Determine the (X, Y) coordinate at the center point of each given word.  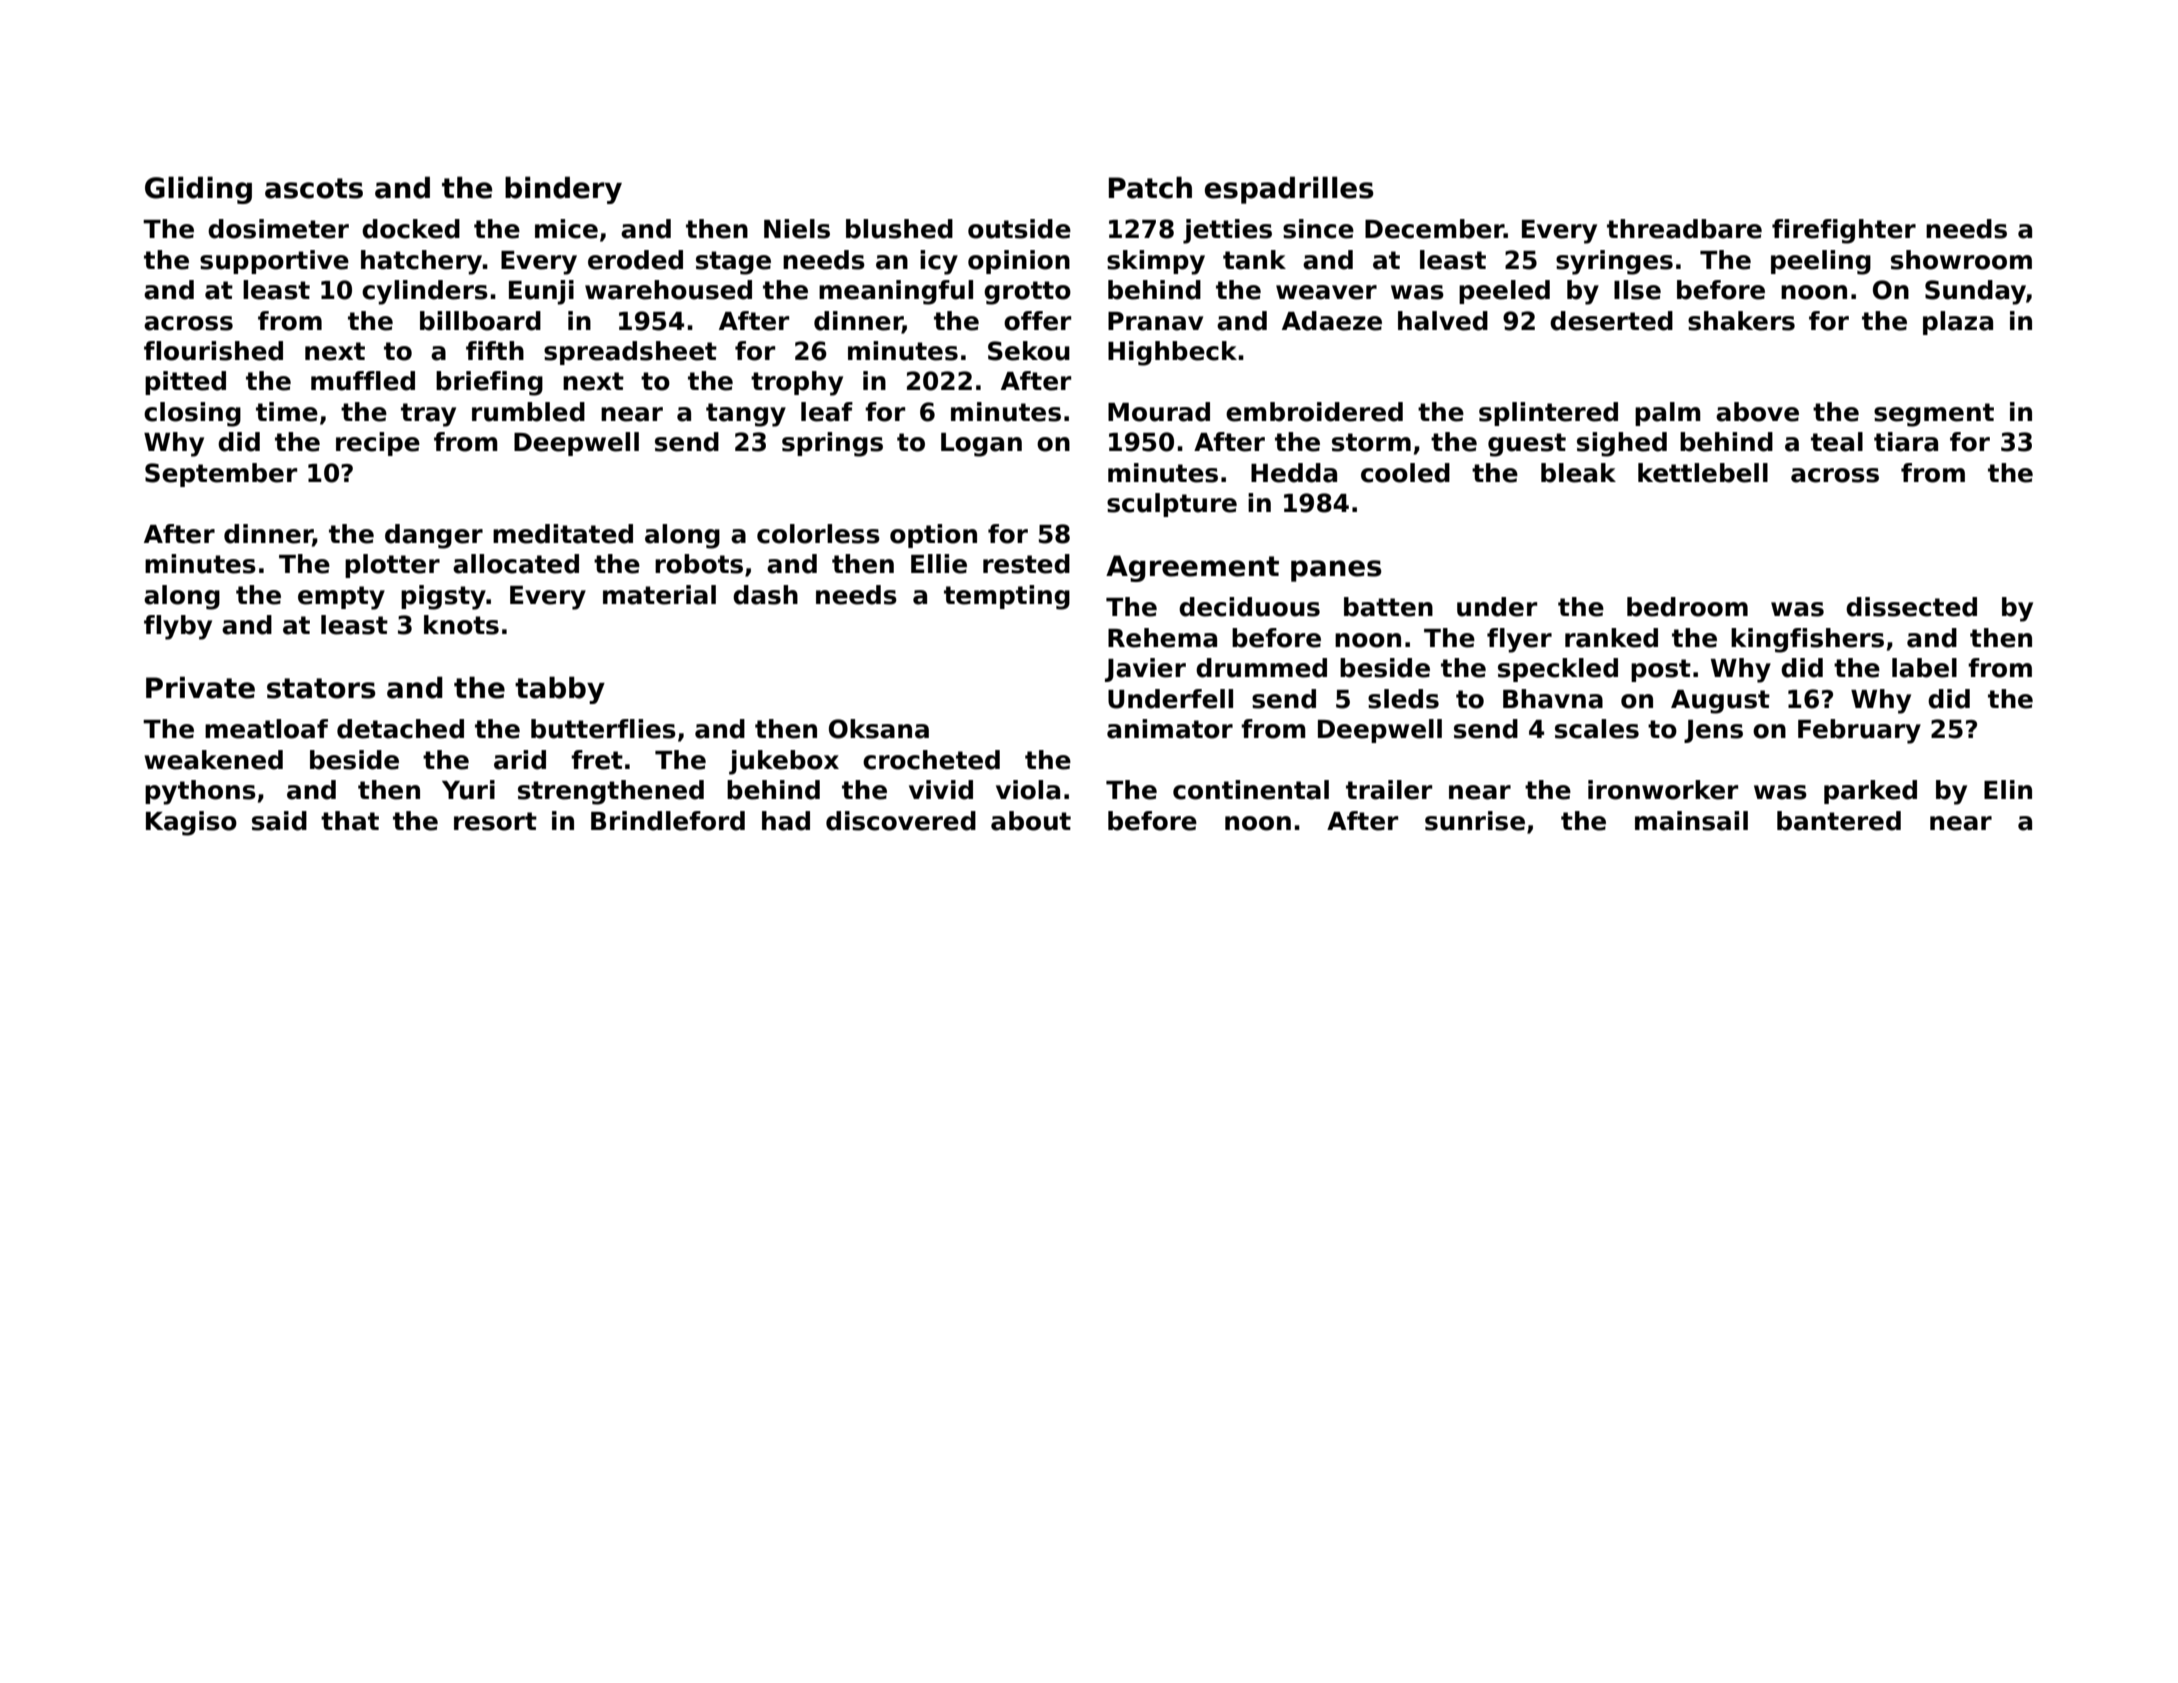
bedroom (1687, 607)
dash (765, 595)
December (1434, 229)
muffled (363, 381)
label (1924, 668)
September (221, 475)
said (279, 821)
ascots (314, 188)
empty (341, 598)
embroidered (1314, 412)
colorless (818, 534)
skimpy (1156, 262)
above (1757, 412)
